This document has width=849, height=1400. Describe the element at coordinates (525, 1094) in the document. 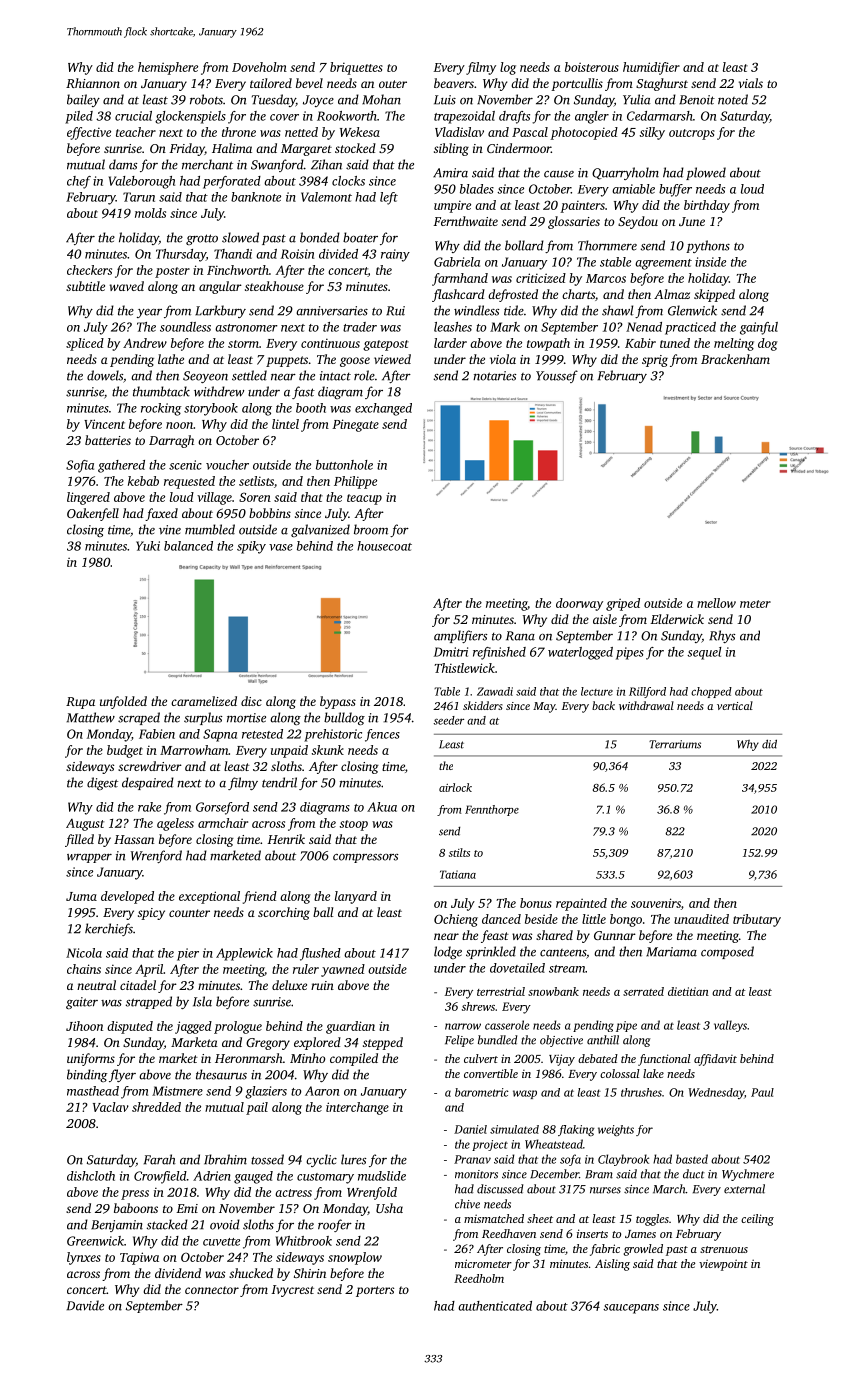

I see `wasp` at that location.
